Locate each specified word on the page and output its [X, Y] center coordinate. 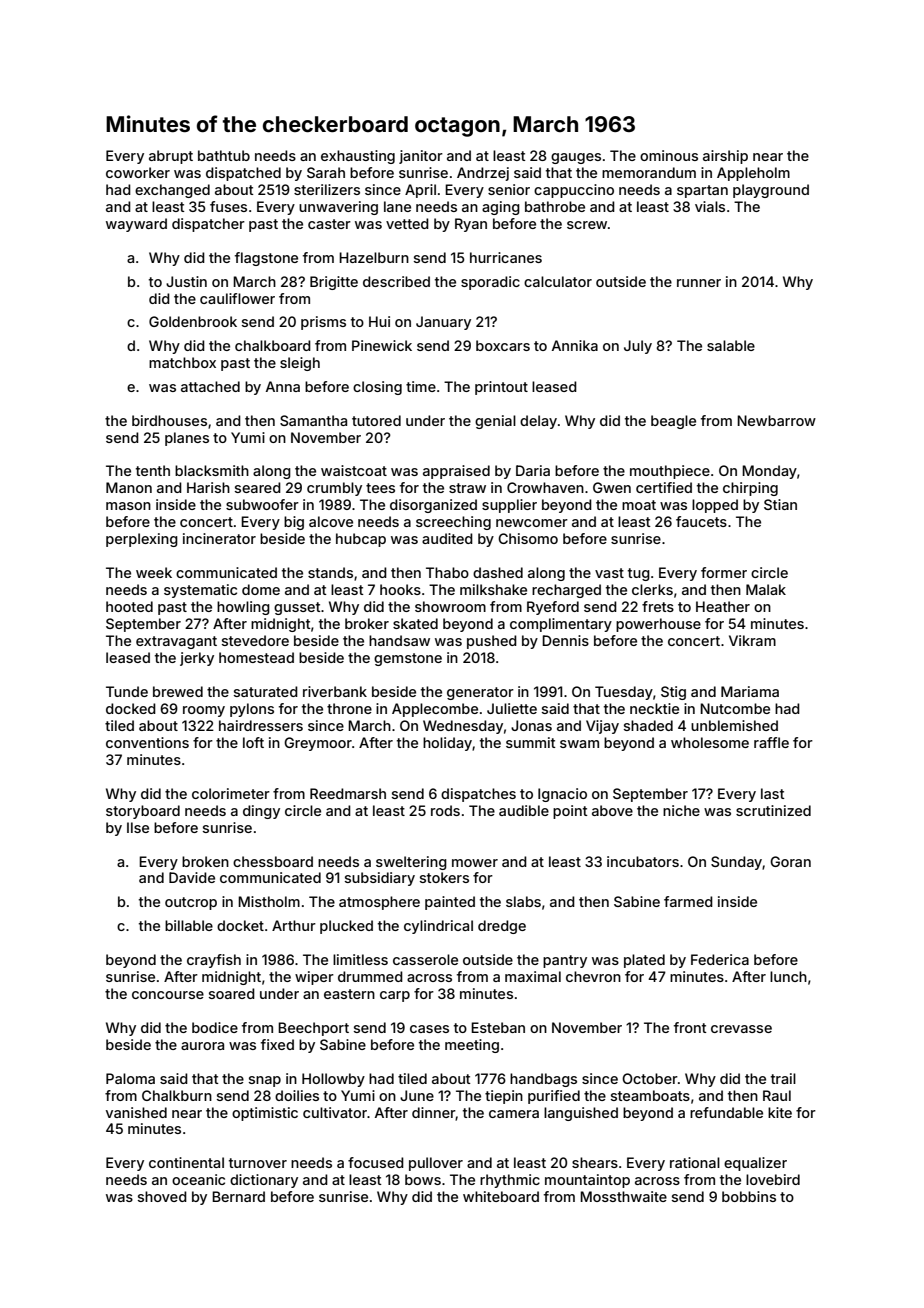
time [421, 386]
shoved [162, 1196]
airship [725, 157]
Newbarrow [776, 420]
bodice [215, 1027]
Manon [129, 487]
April [420, 191]
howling [243, 608]
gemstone [408, 659]
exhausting [358, 157]
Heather [723, 606]
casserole [425, 959]
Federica [720, 959]
